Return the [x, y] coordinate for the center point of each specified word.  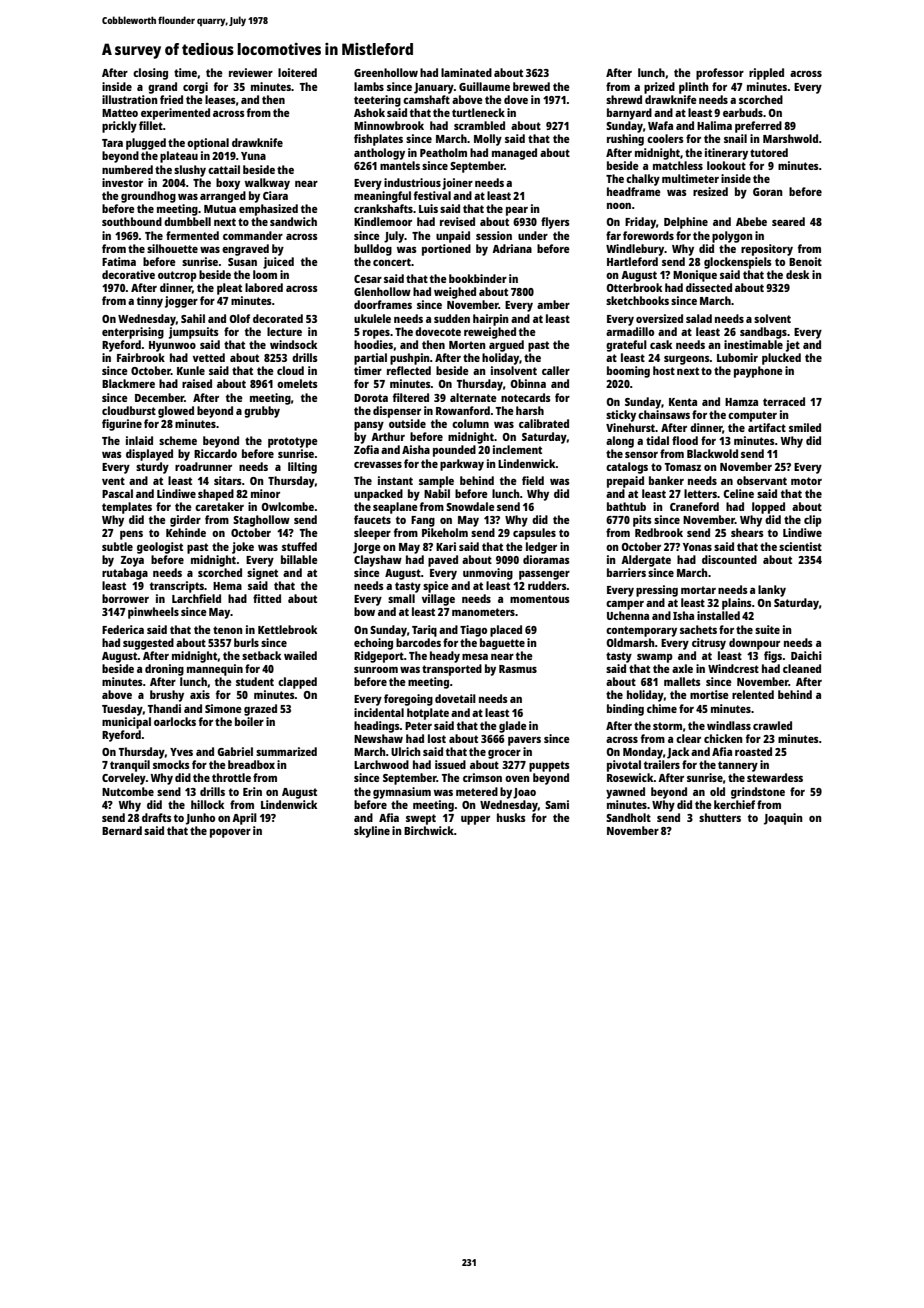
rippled [766, 74]
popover [230, 833]
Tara [112, 143]
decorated [278, 318]
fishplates [378, 140]
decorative [128, 274]
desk [797, 274]
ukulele [372, 318]
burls [246, 642]
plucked [781, 359]
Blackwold [712, 453]
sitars [228, 480]
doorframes [383, 304]
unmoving [488, 574]
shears [747, 532]
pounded [454, 451]
